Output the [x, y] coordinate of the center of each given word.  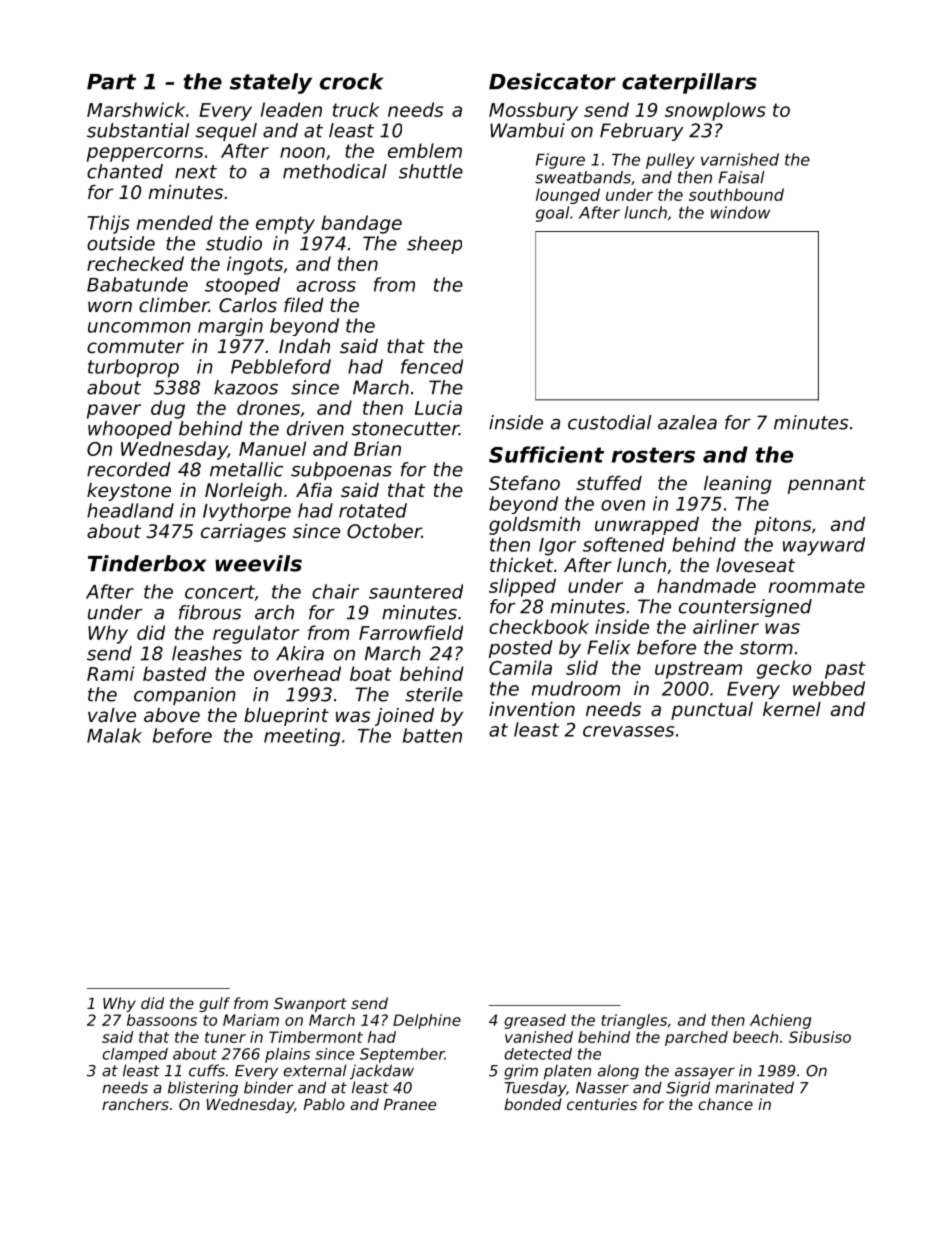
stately [271, 83]
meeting [302, 737]
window [740, 212]
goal [552, 214]
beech [755, 1037]
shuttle [431, 171]
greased [535, 1021]
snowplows [715, 111]
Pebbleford [281, 366]
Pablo [324, 1104]
